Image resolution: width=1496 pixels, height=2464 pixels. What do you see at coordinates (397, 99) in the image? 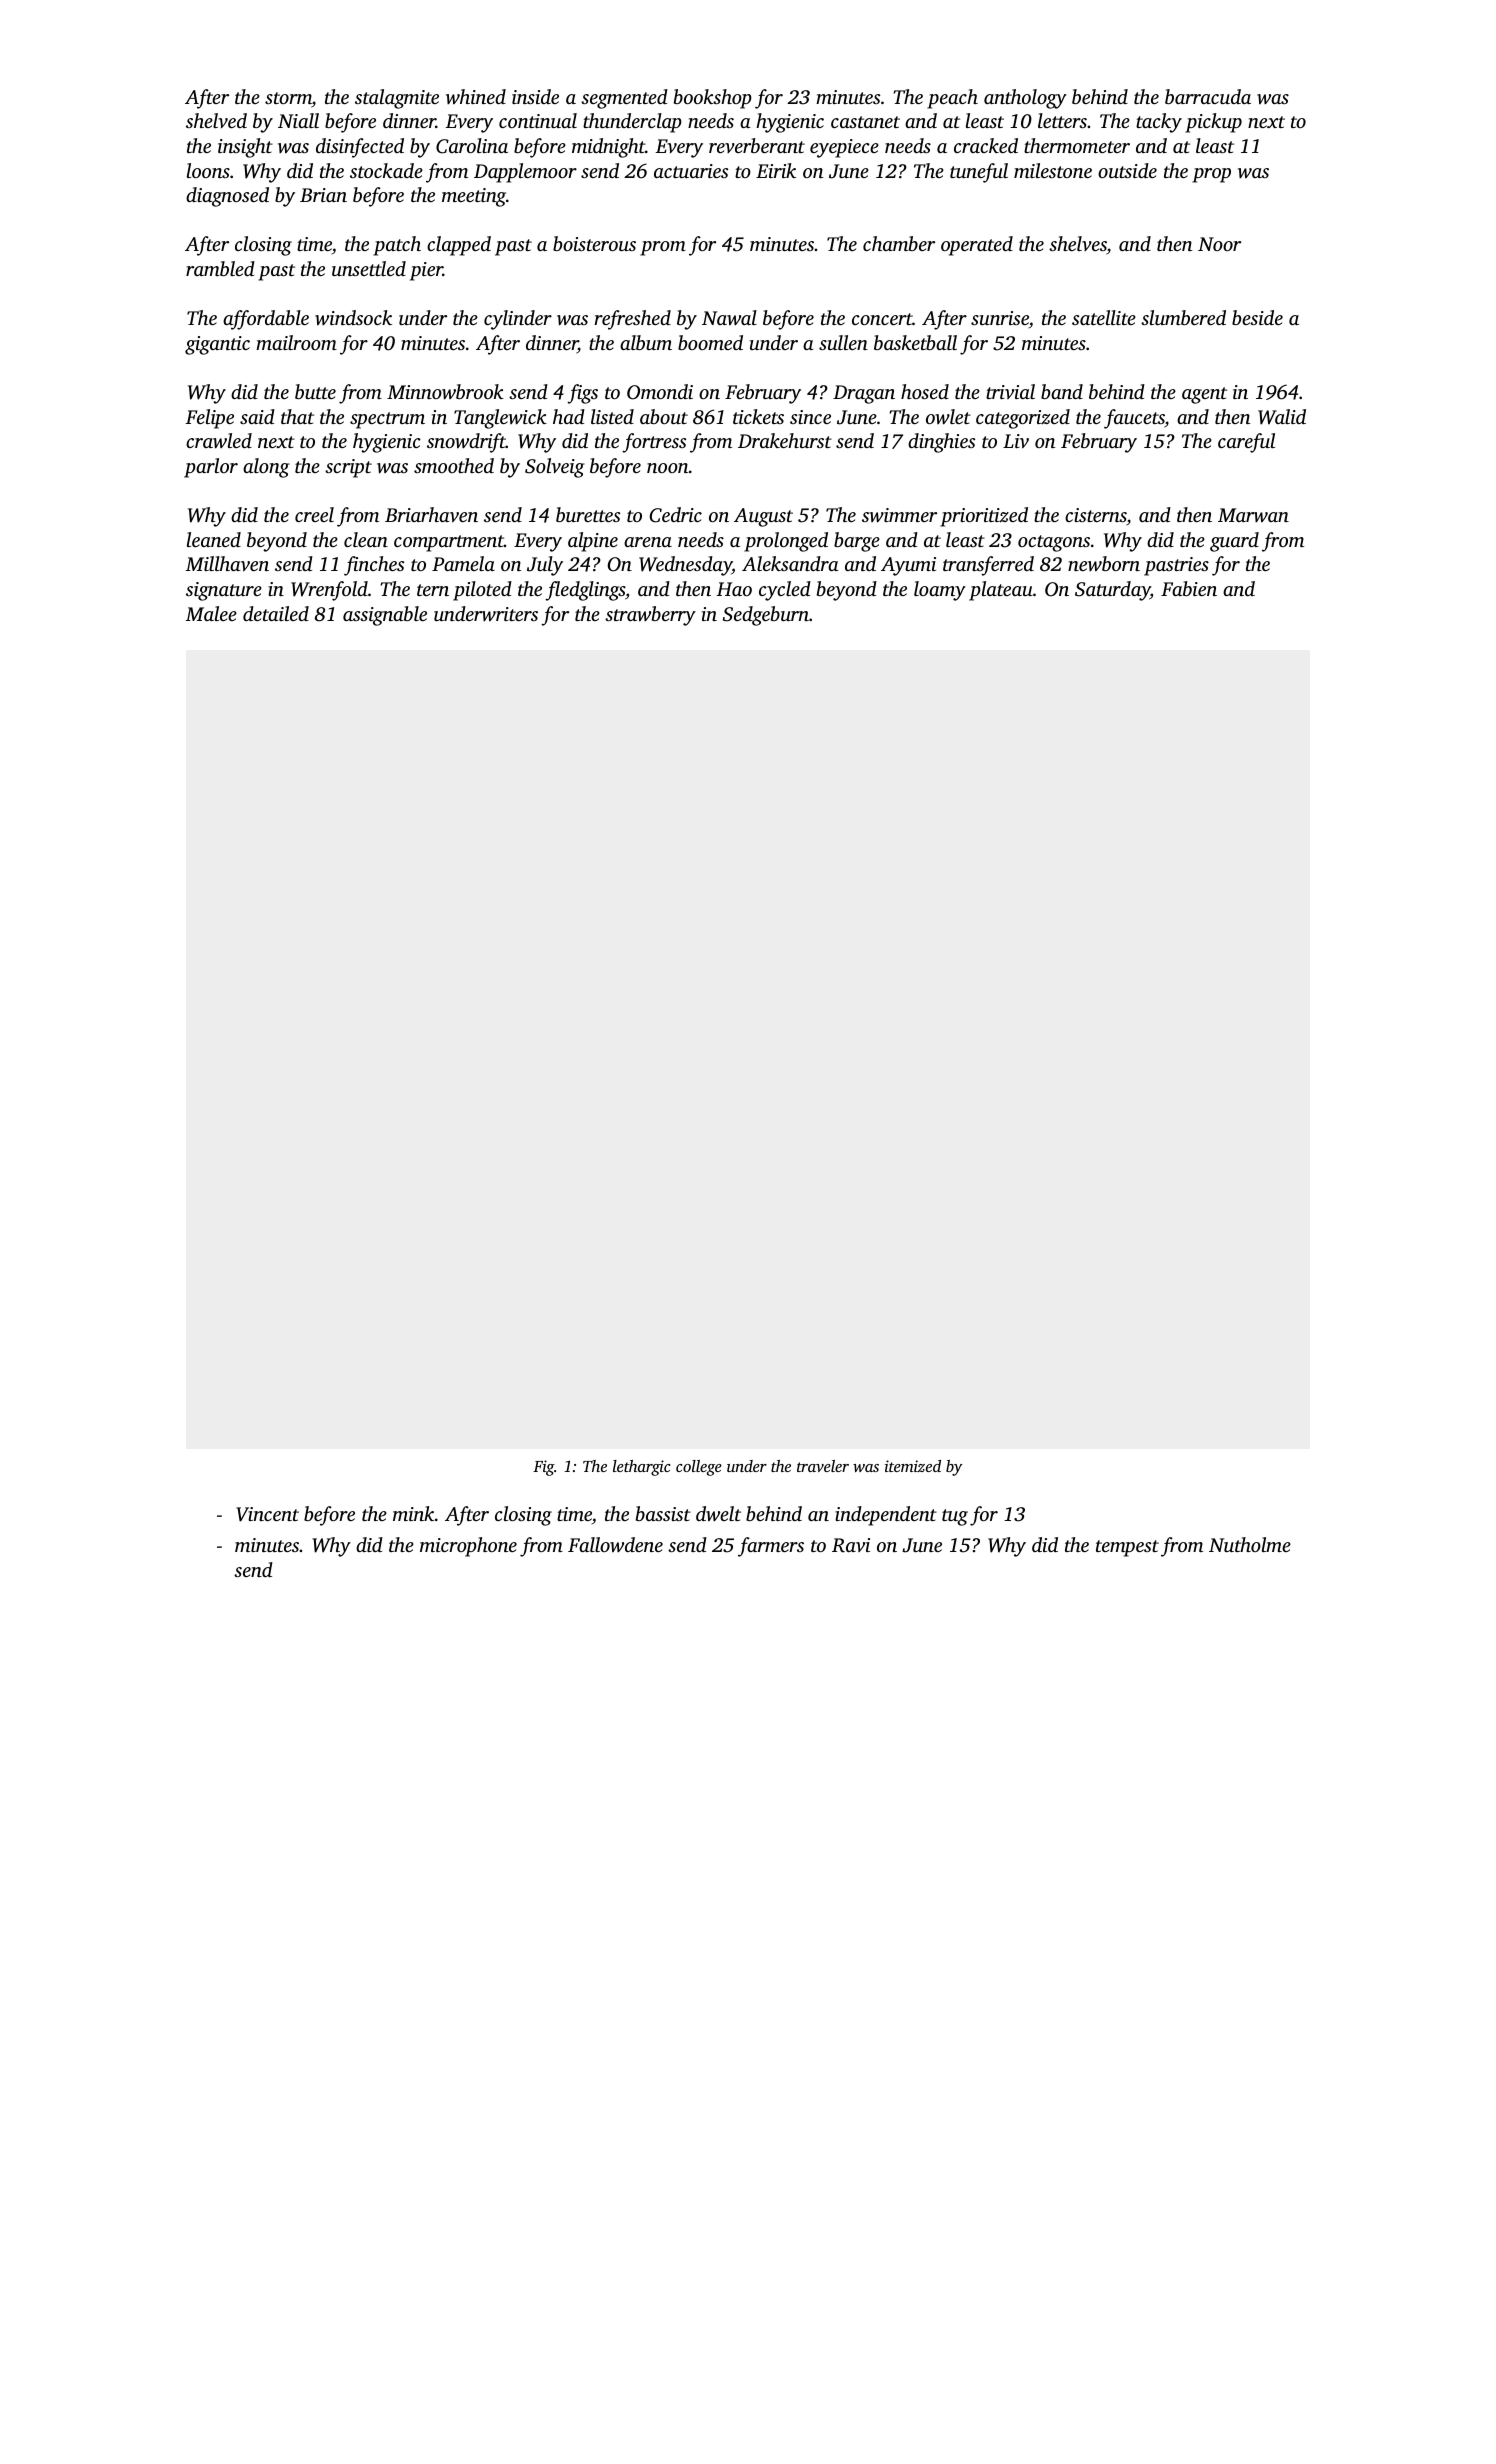
I see `stalagmite` at bounding box center [397, 99].
